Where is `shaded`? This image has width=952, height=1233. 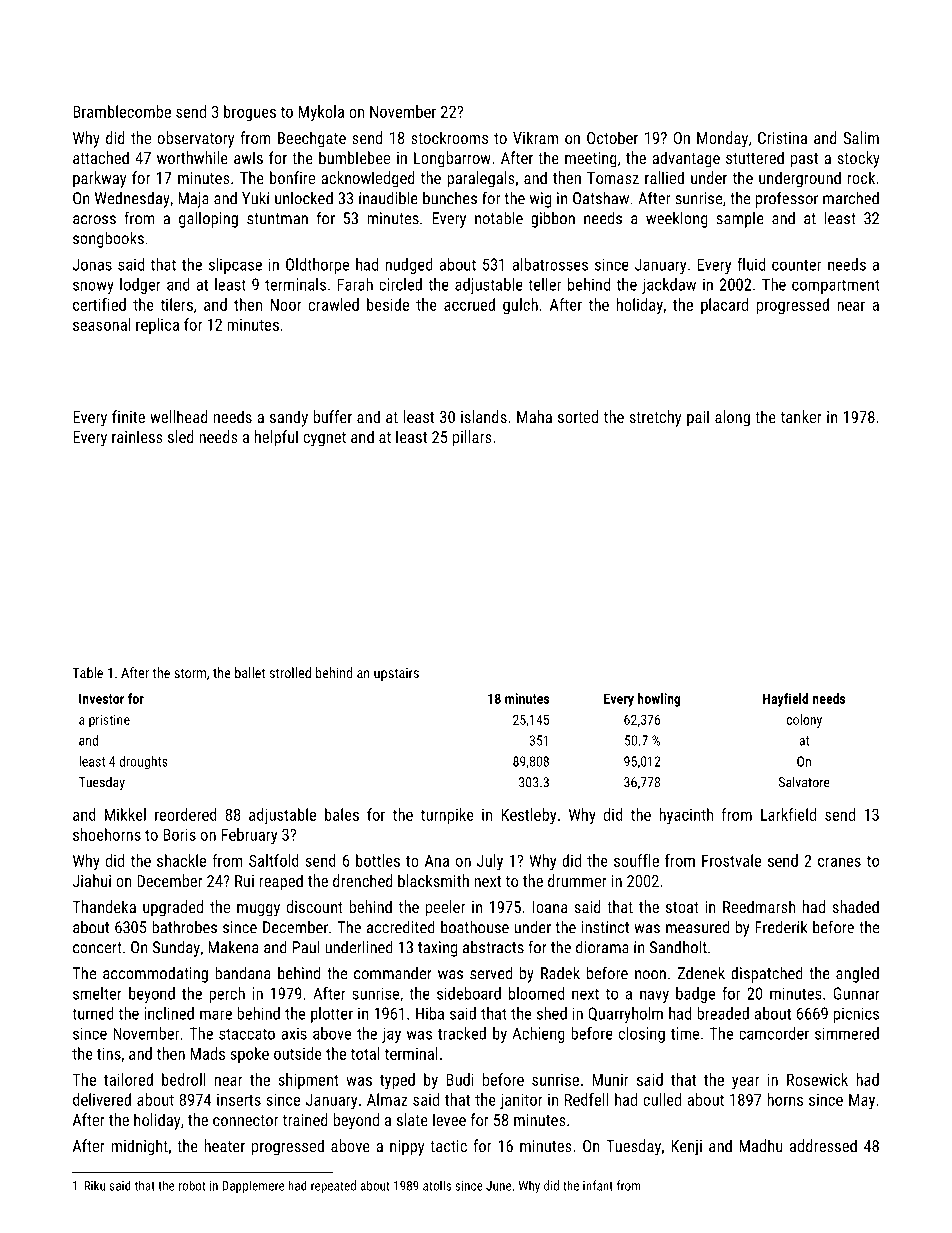
shaded is located at coordinates (855, 906).
